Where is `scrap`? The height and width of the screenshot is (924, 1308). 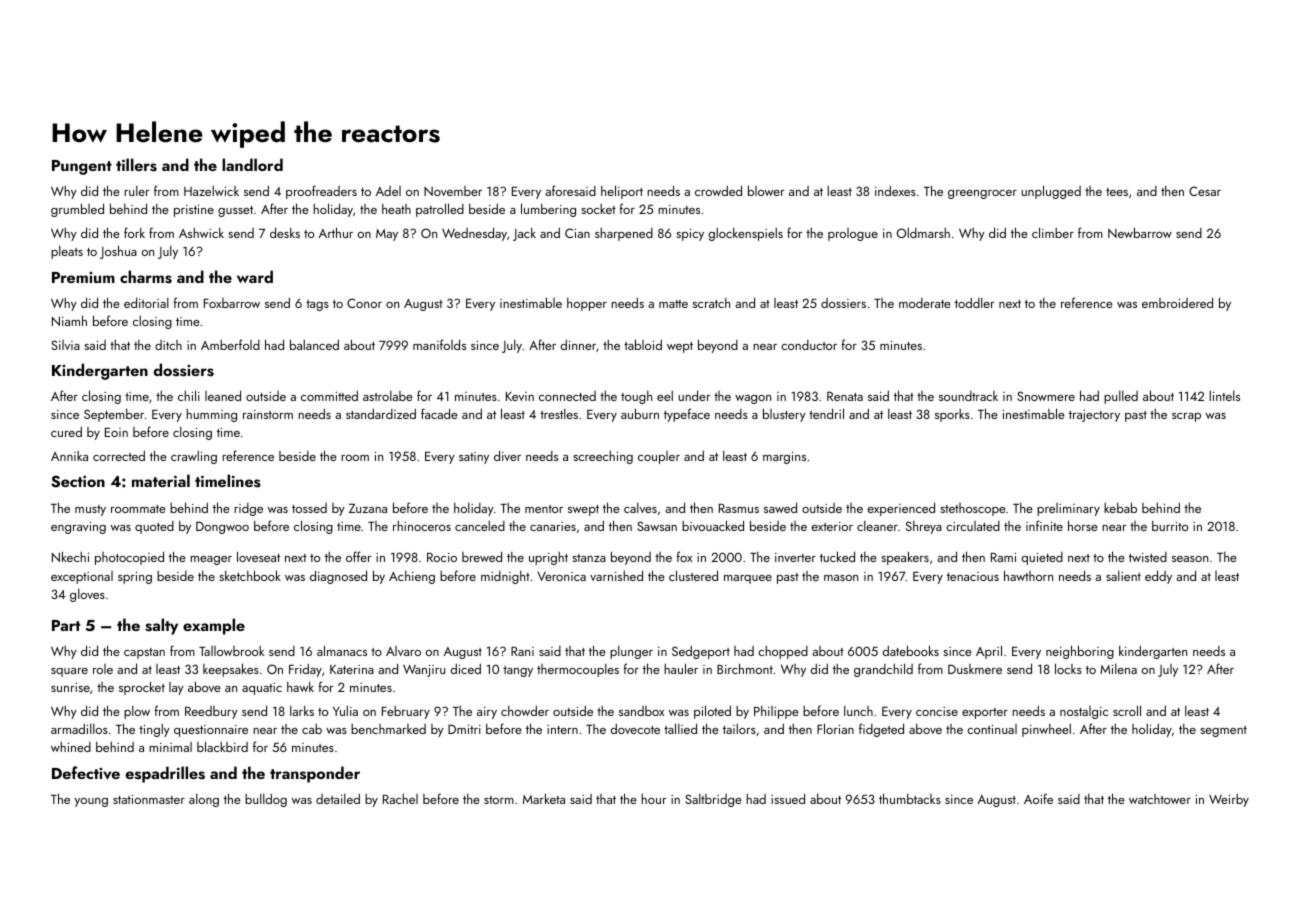 scrap is located at coordinates (1186, 417).
